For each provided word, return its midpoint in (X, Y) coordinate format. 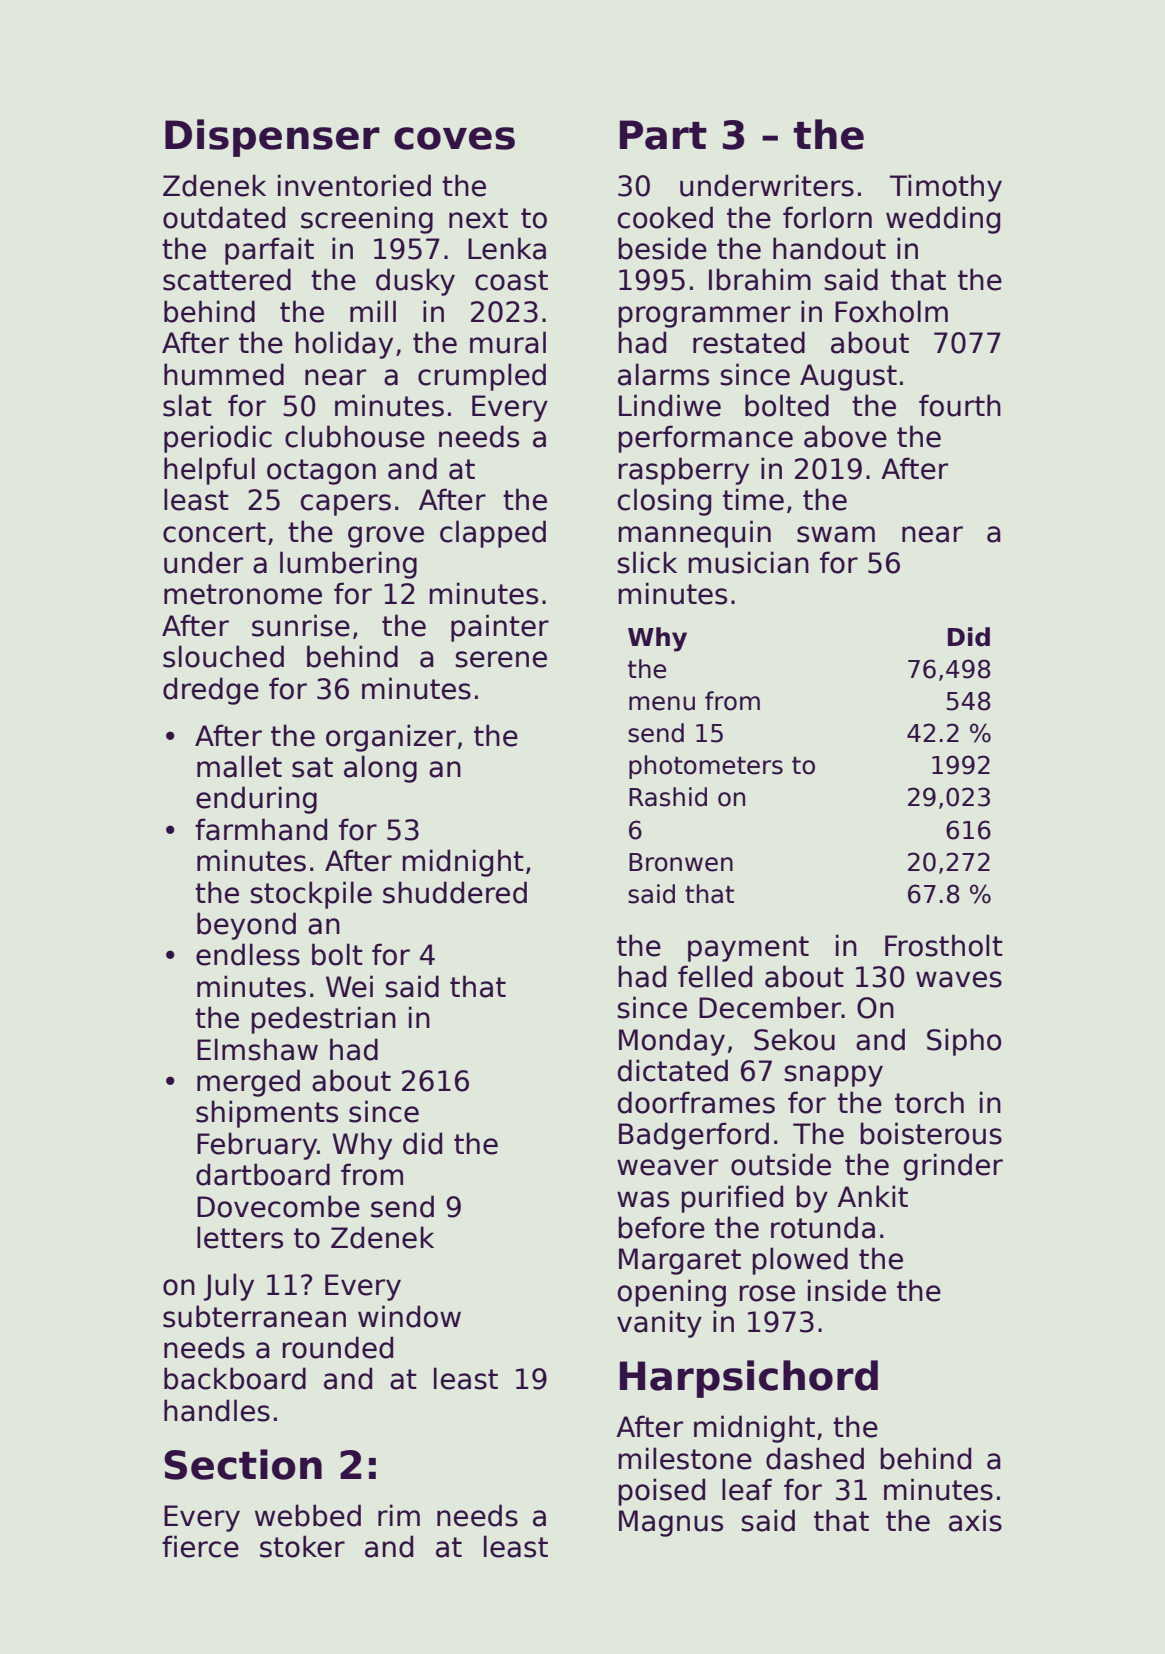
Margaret (680, 1261)
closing (664, 502)
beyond (246, 926)
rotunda (823, 1227)
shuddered (455, 892)
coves (454, 138)
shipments (267, 1114)
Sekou (794, 1039)
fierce (200, 1546)
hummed (224, 374)
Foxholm (891, 311)
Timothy (946, 188)
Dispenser (272, 138)
